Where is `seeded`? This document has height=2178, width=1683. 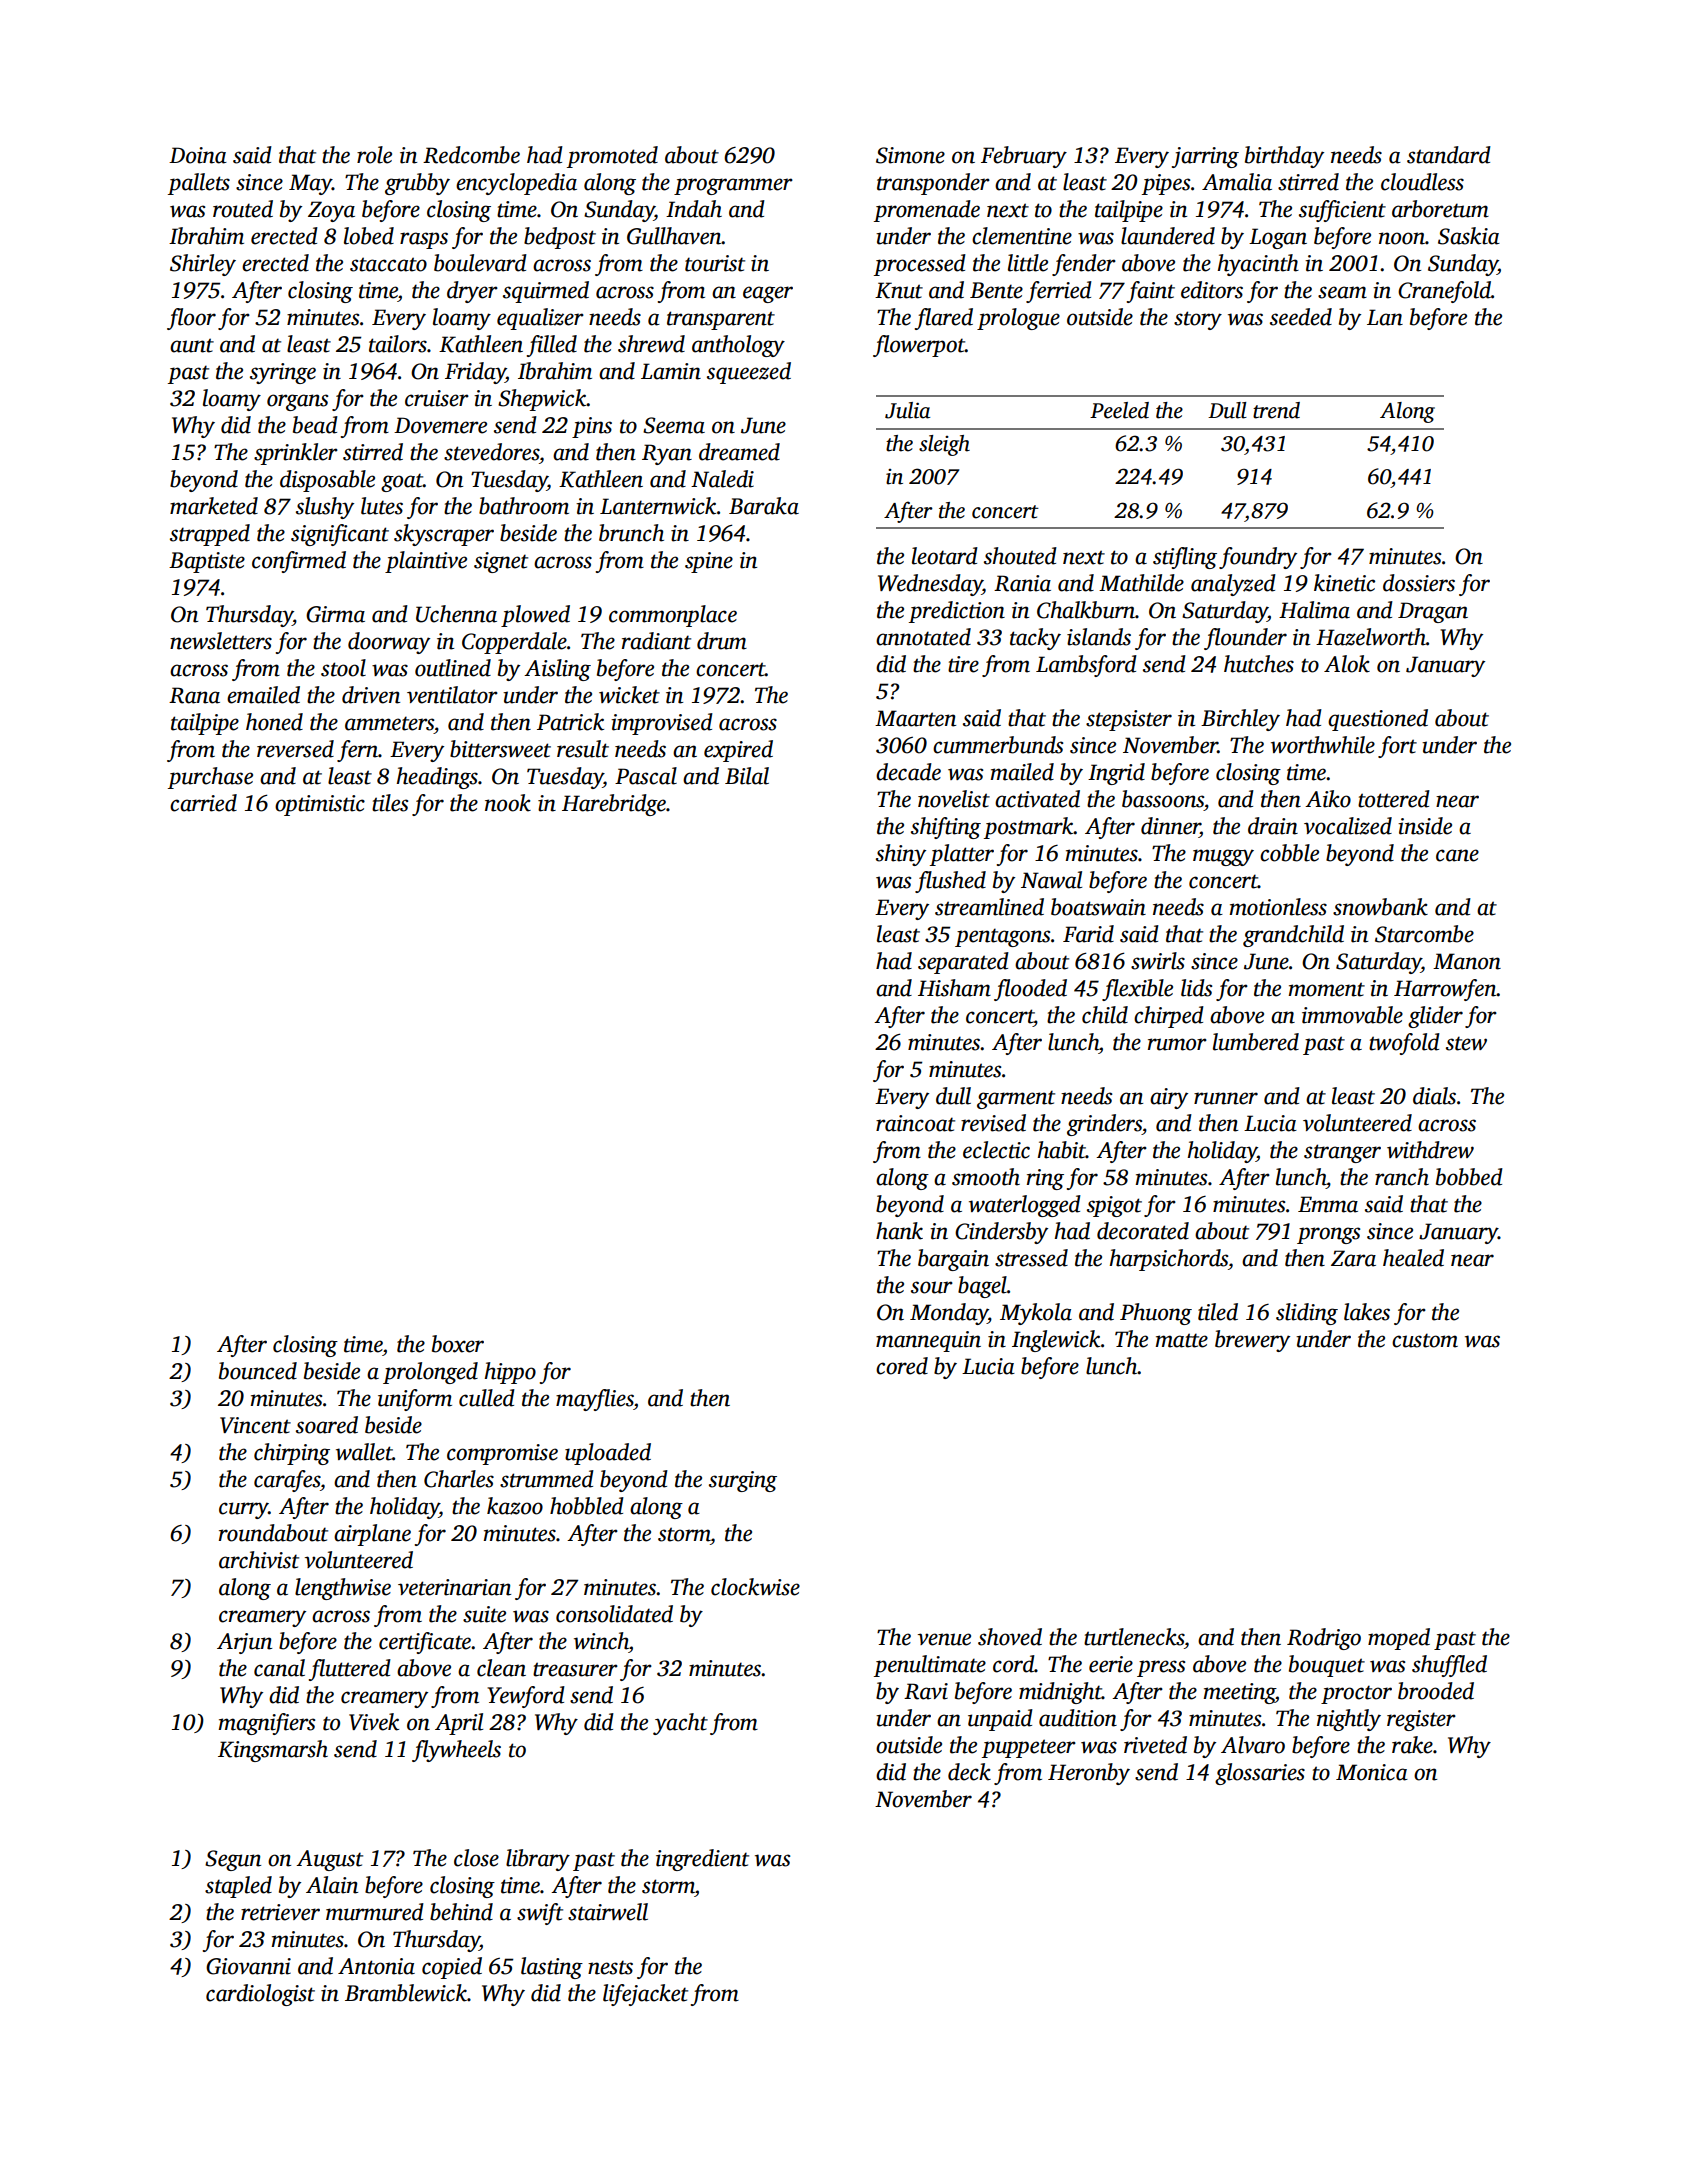
seeded is located at coordinates (1301, 317).
